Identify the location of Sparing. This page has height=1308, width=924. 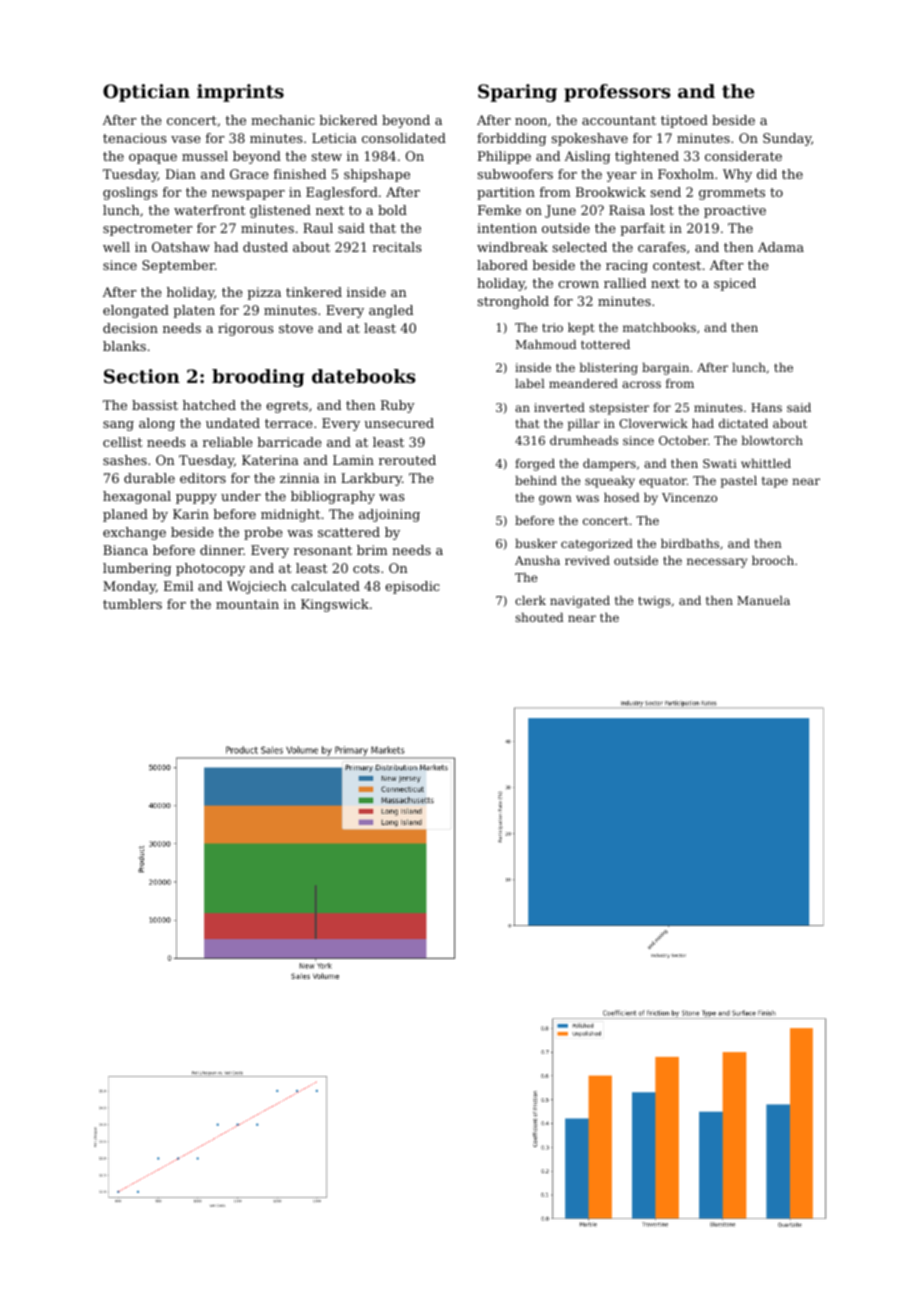
(517, 93).
